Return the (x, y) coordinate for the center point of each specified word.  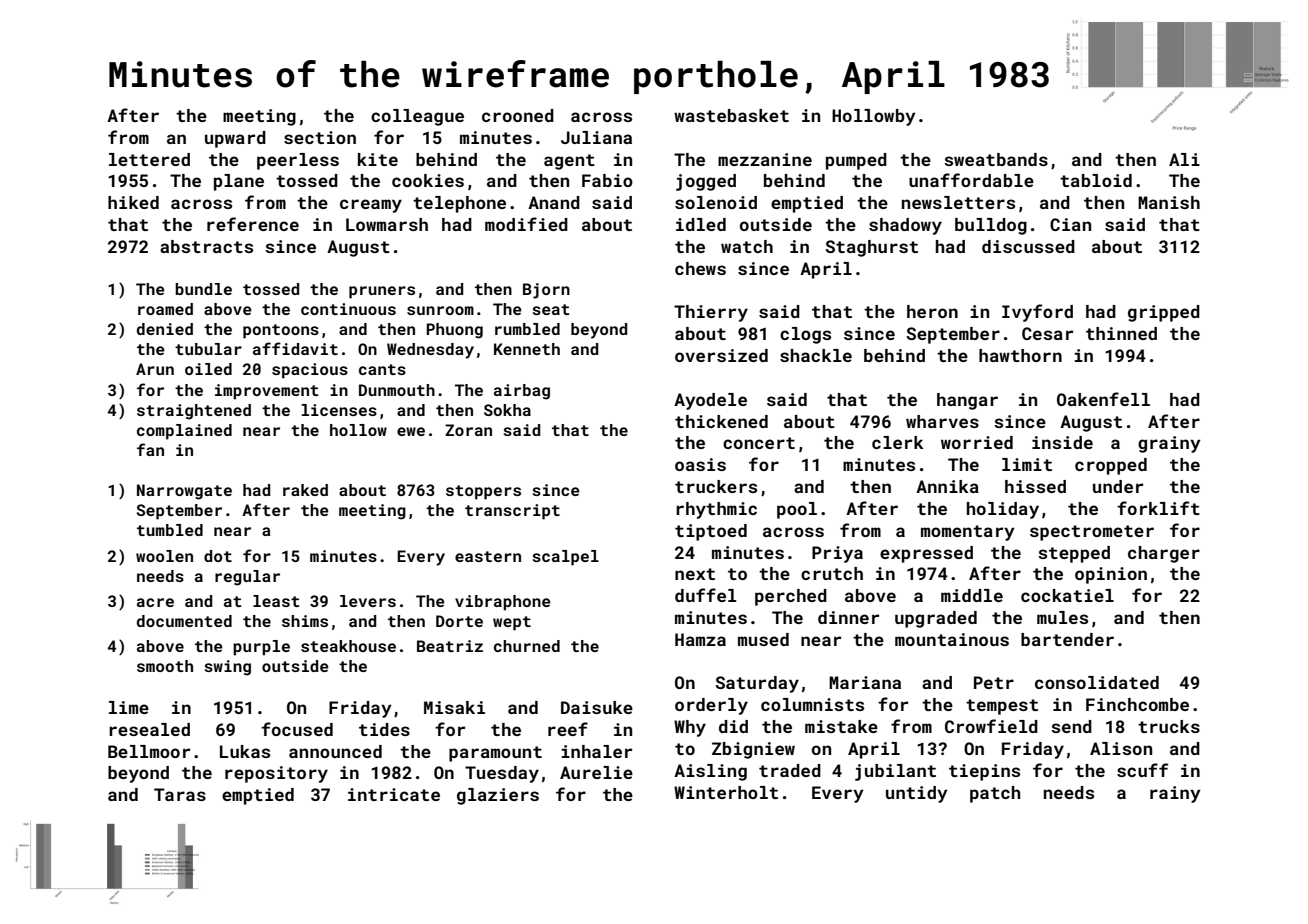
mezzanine (765, 159)
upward (235, 139)
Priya (837, 554)
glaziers (498, 796)
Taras (180, 794)
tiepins (984, 772)
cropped (1111, 466)
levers (368, 601)
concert (759, 443)
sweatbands (996, 159)
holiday (1003, 510)
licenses (339, 410)
